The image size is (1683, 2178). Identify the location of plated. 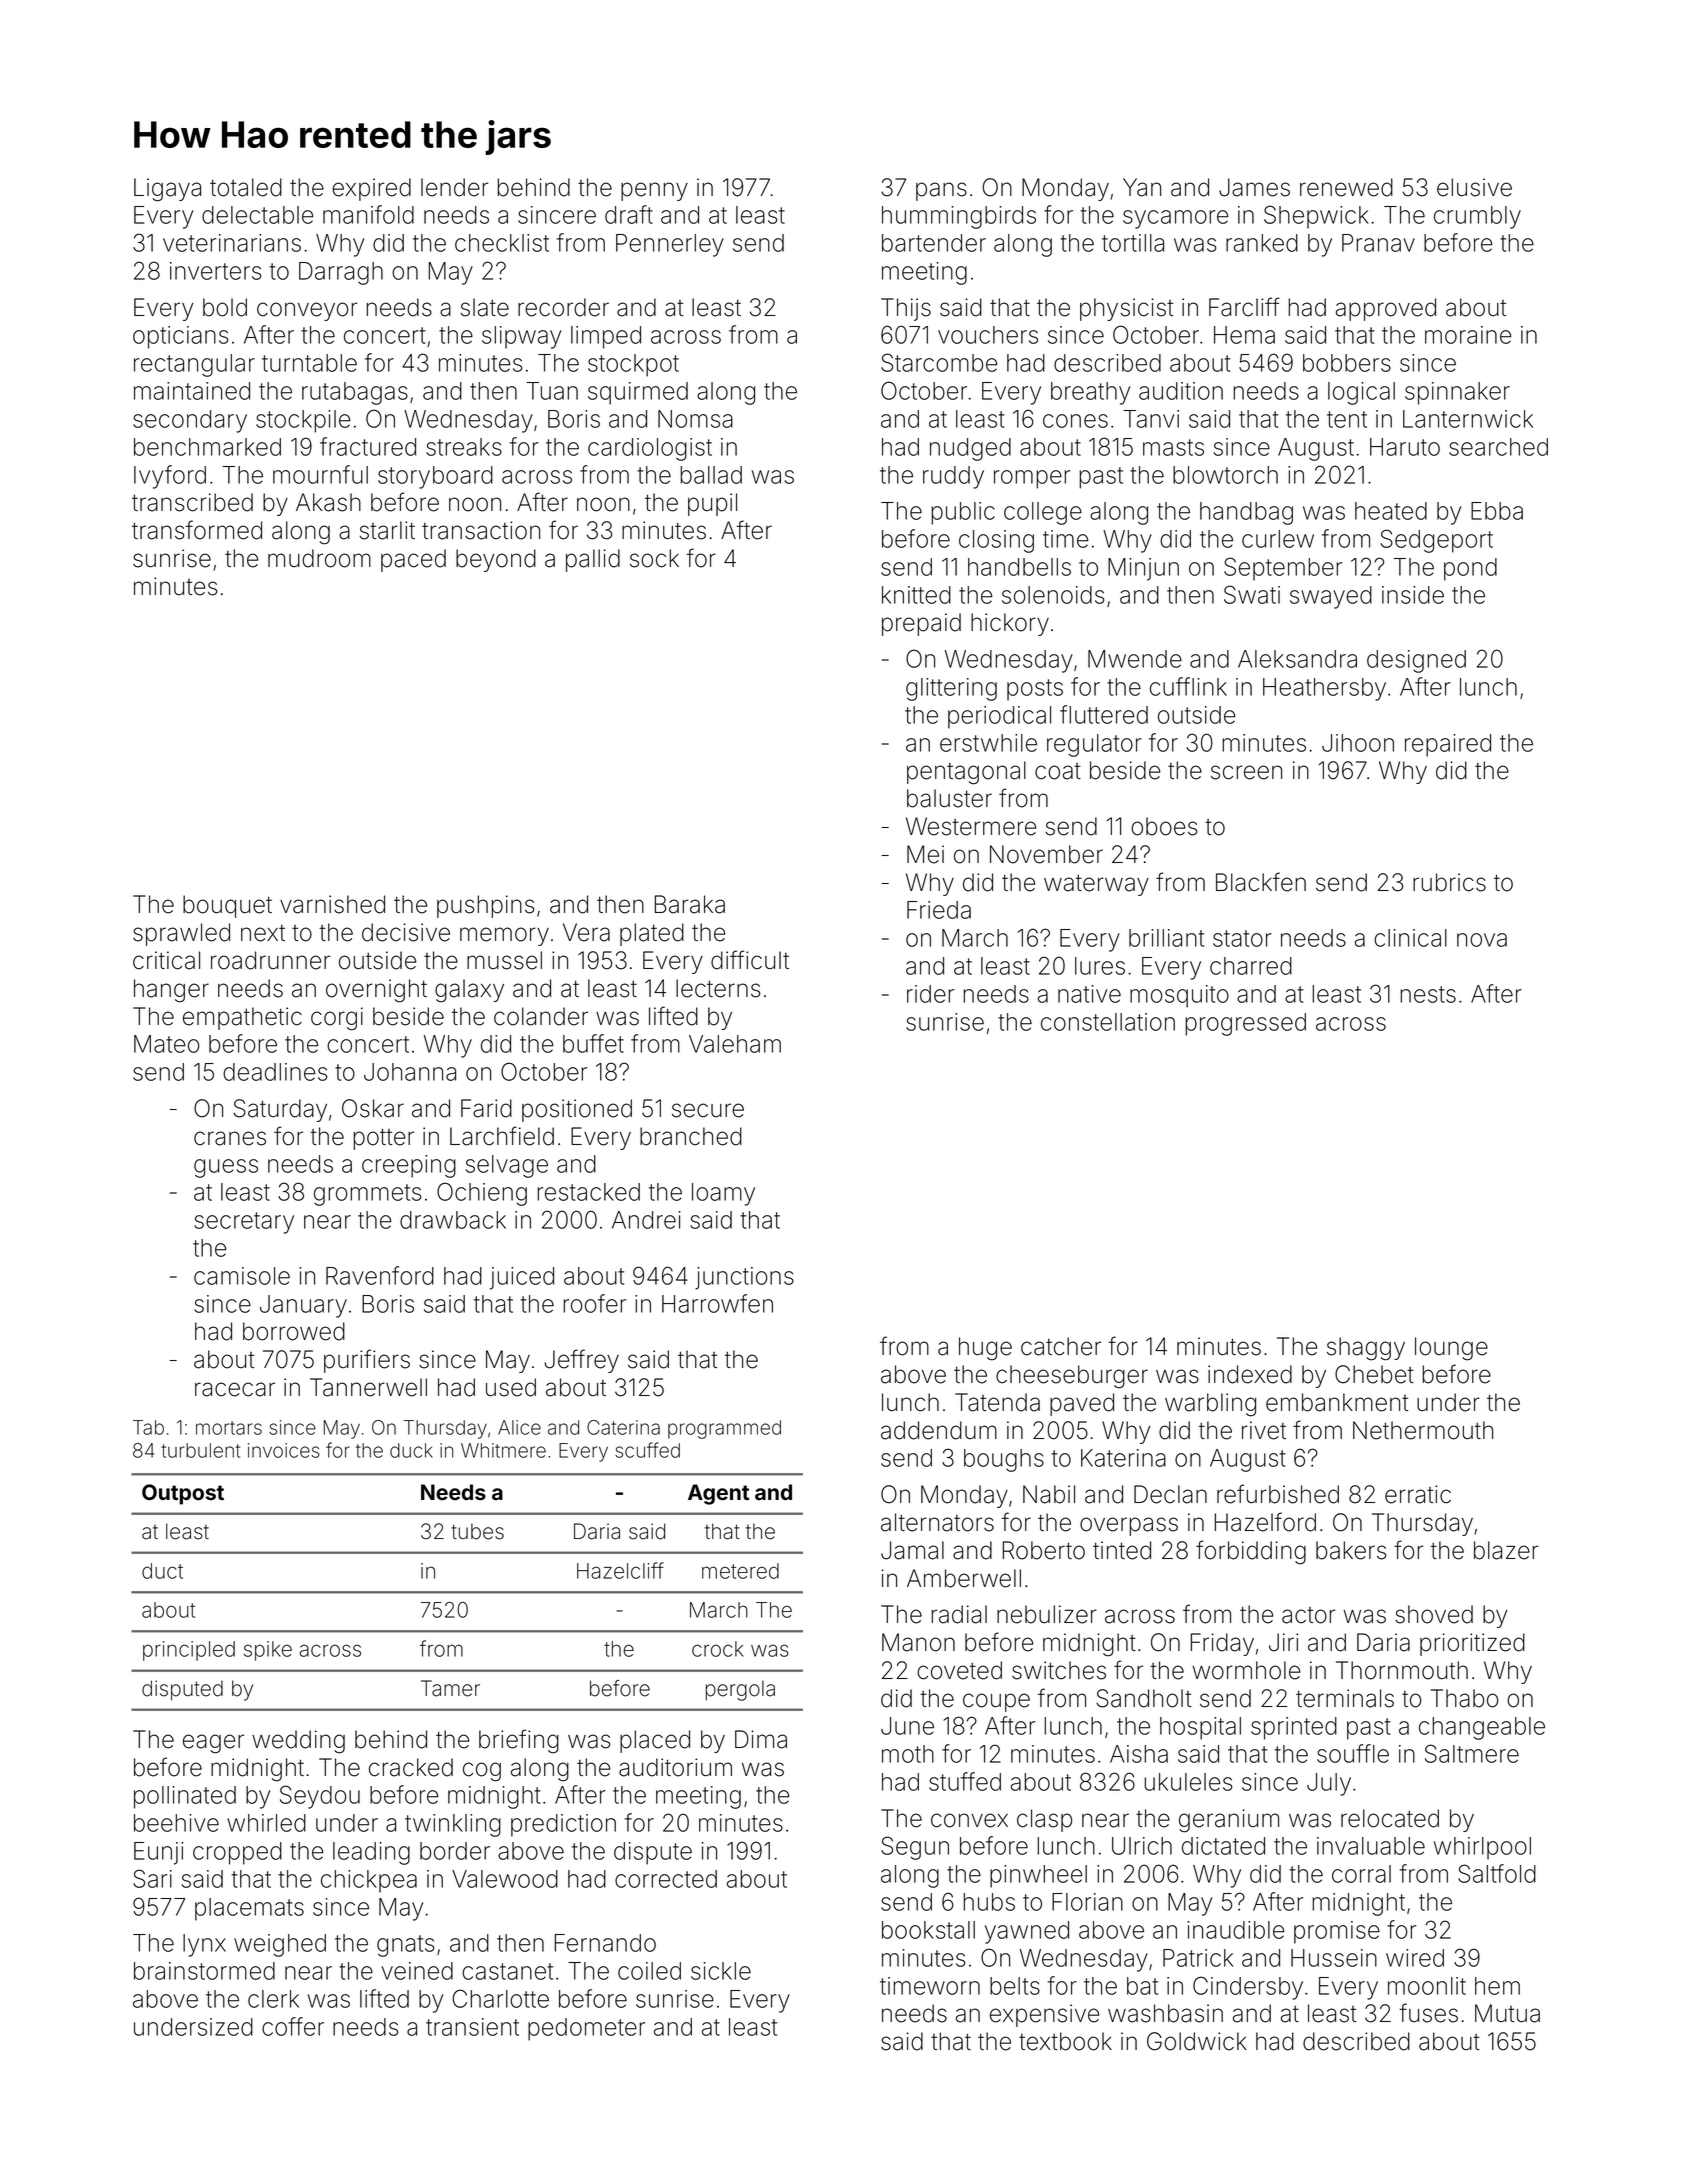
(652, 934).
